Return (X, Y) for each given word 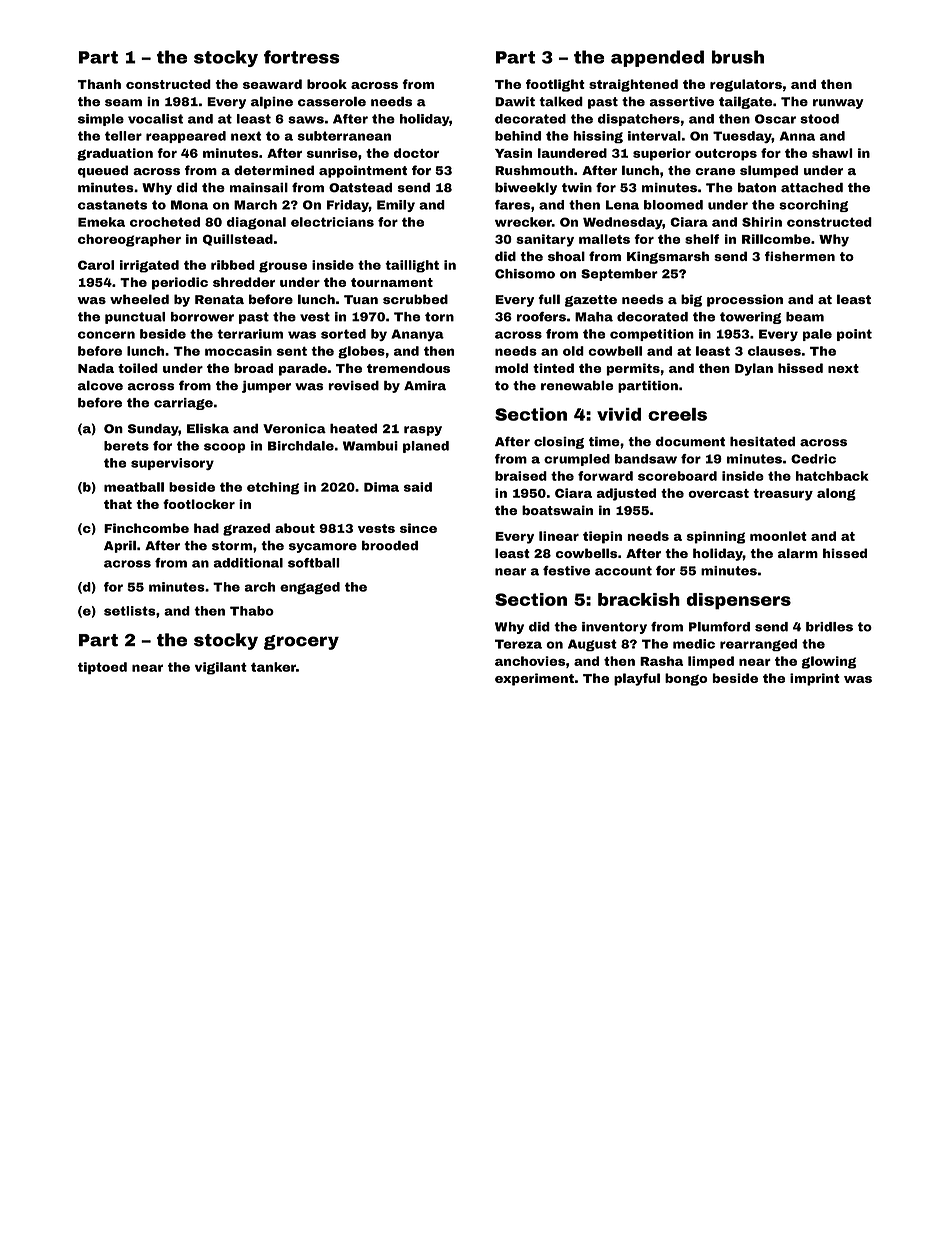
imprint (815, 679)
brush (738, 57)
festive (566, 571)
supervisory (172, 464)
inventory (614, 628)
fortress (302, 57)
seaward (272, 84)
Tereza (518, 644)
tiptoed (102, 668)
